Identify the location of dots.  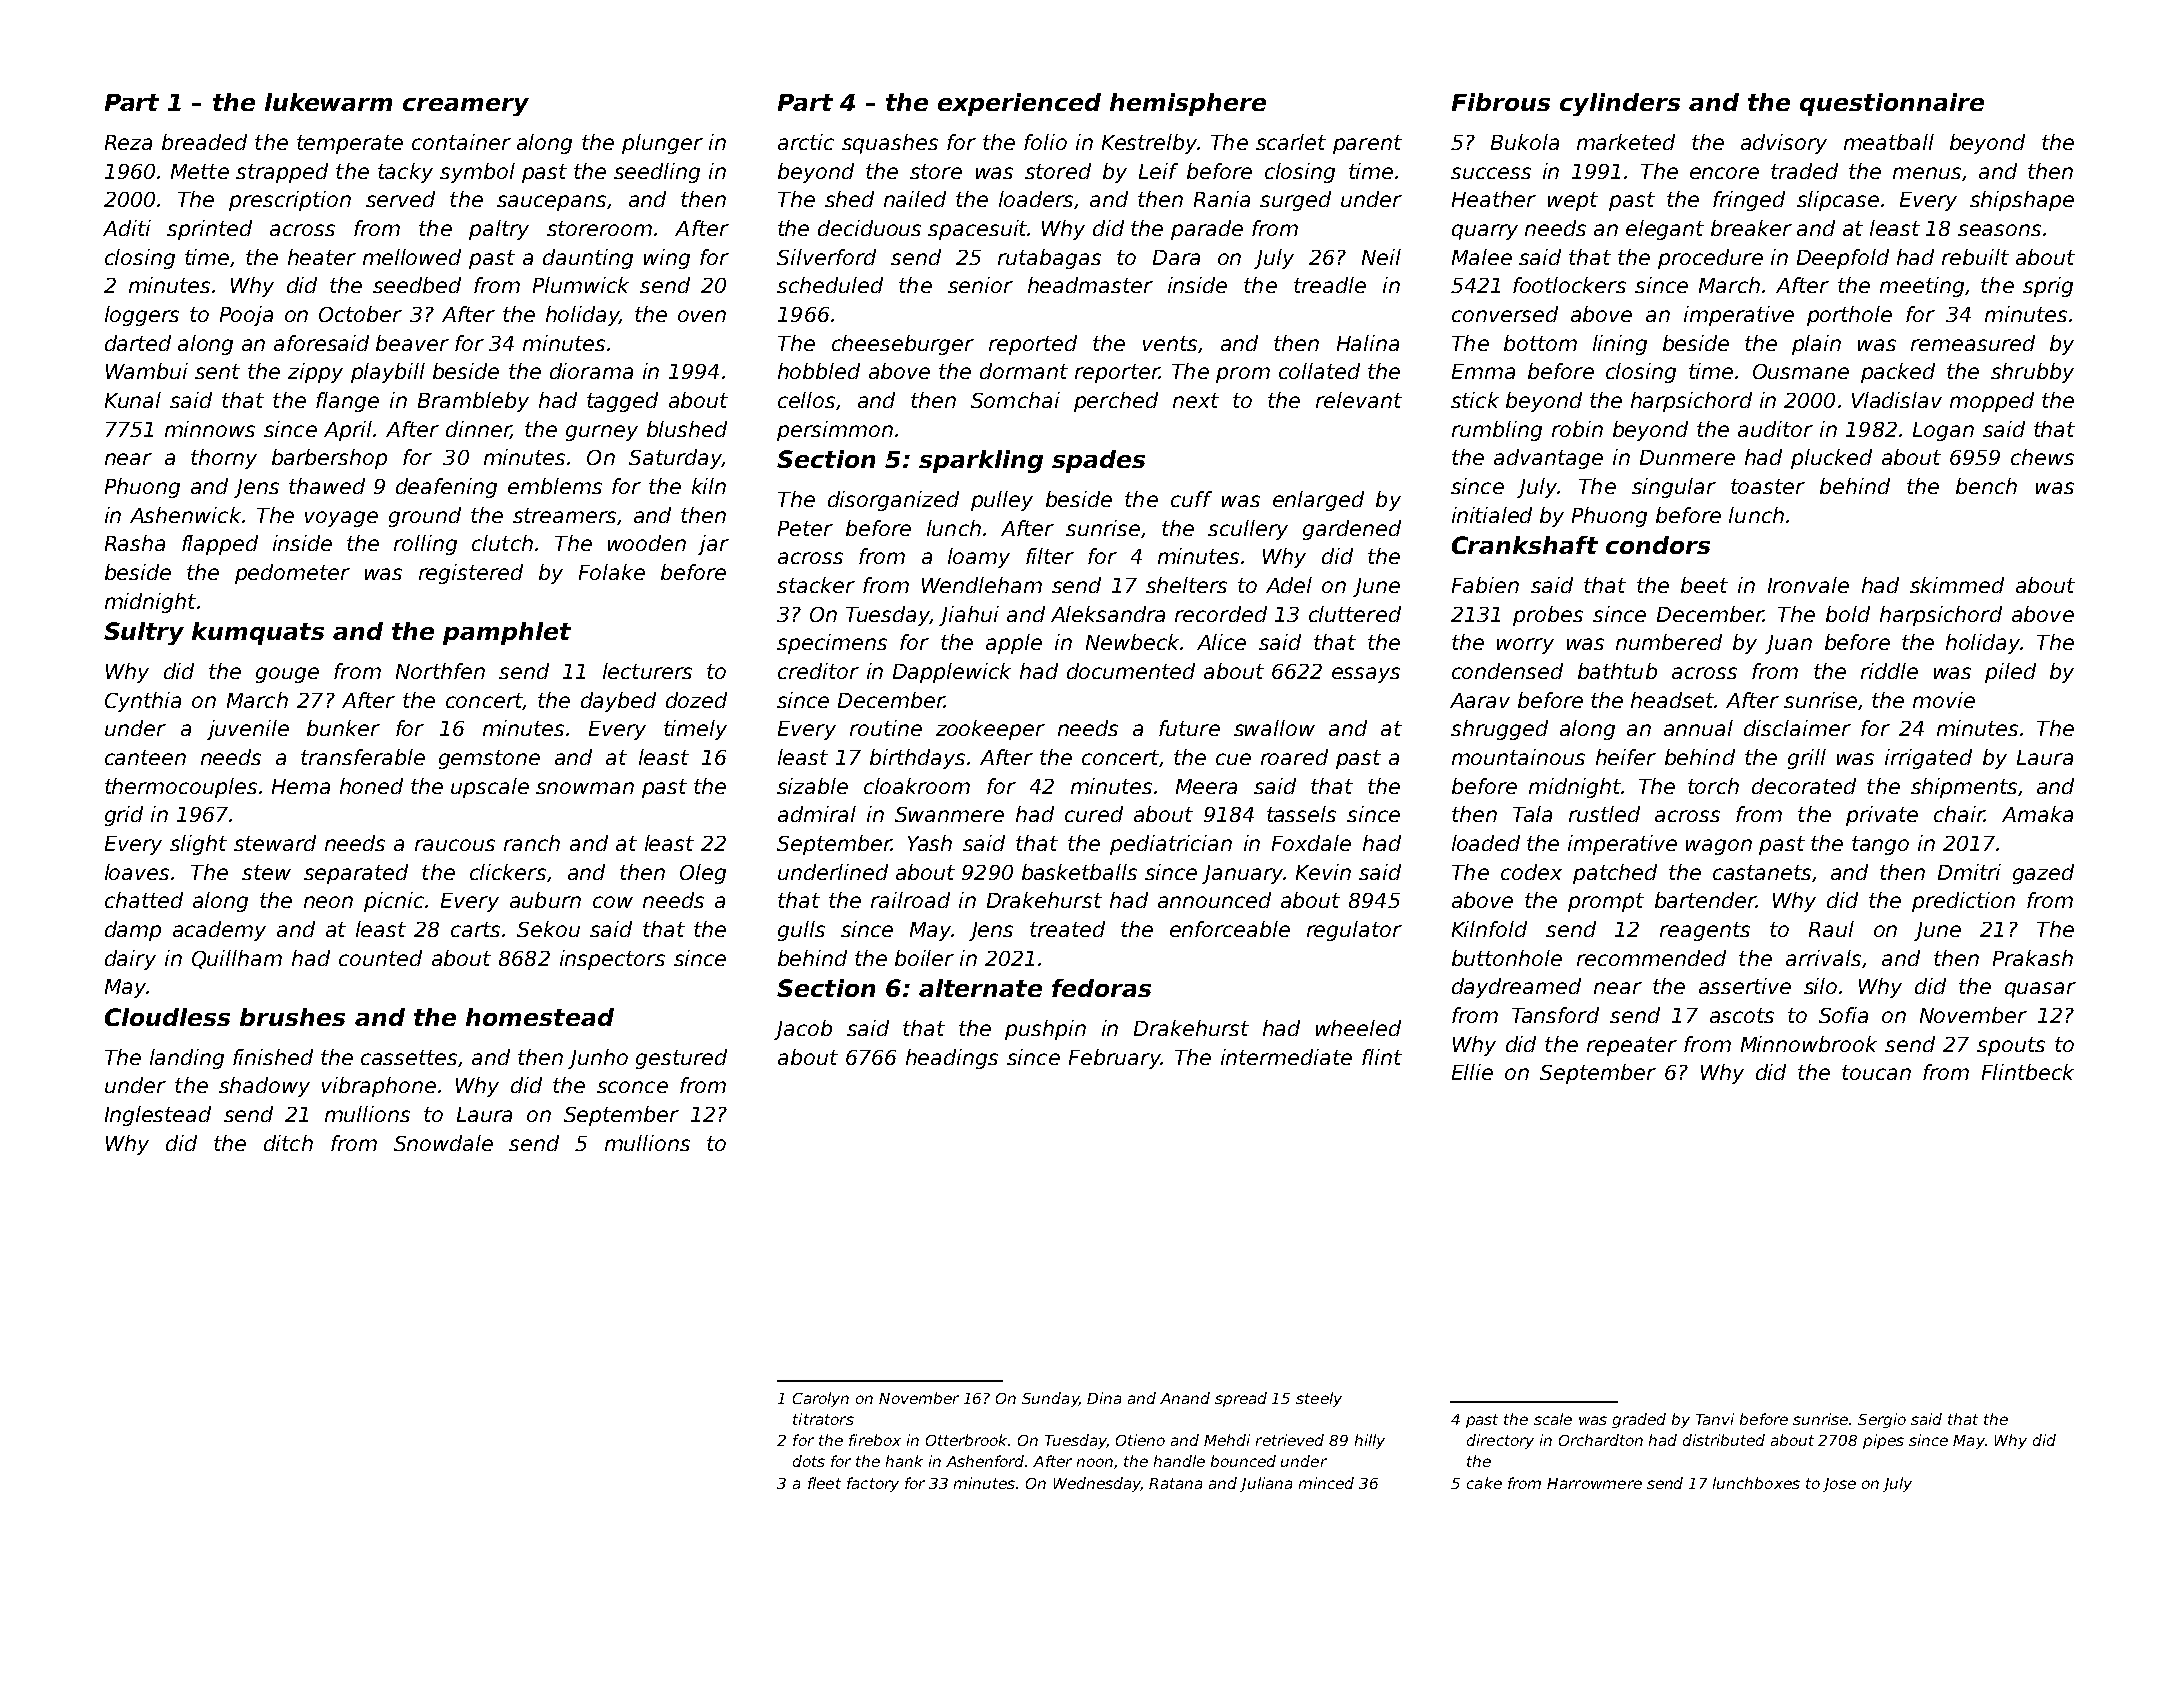
(809, 1461).
